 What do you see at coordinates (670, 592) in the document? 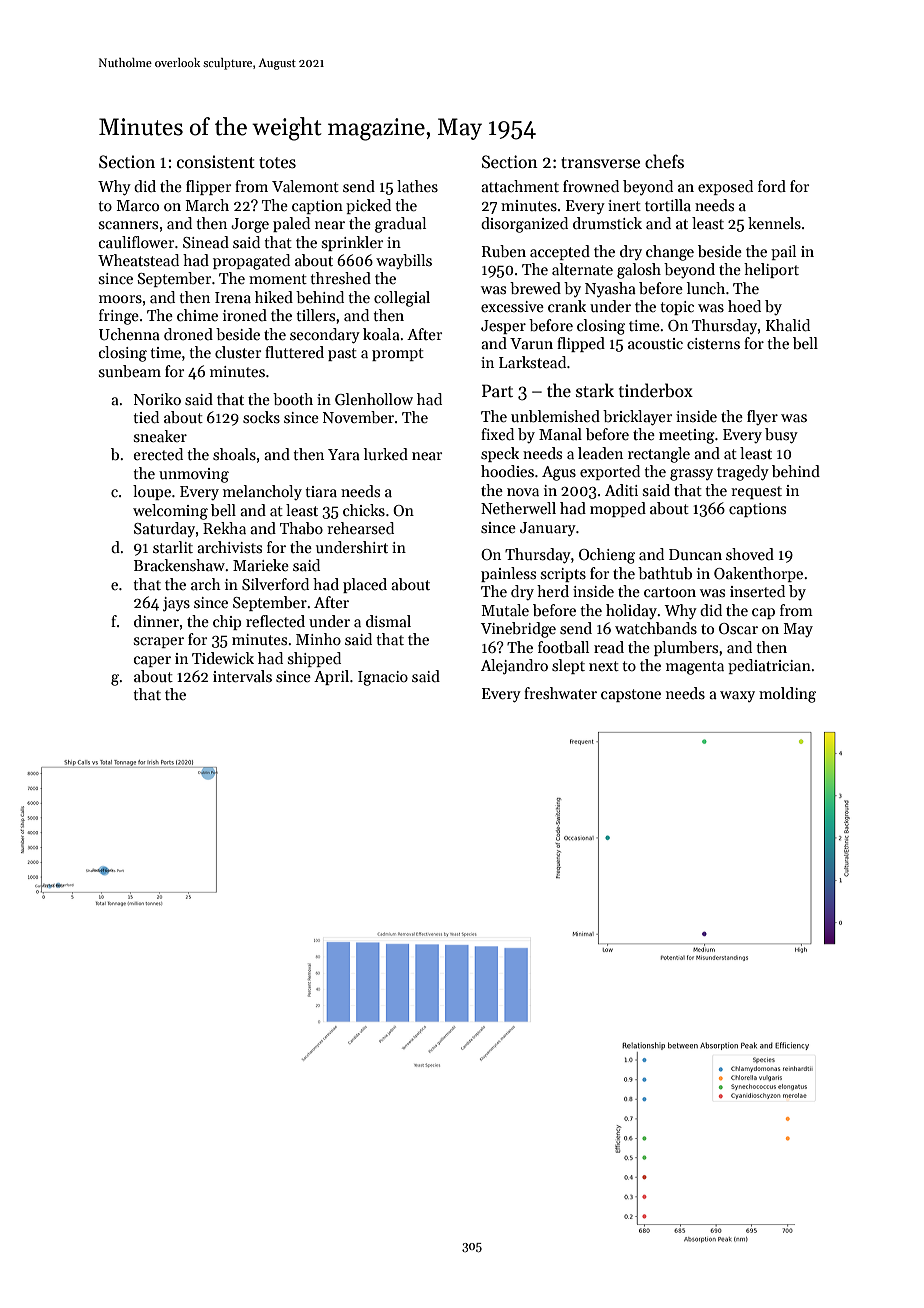
I see `cartoon` at bounding box center [670, 592].
